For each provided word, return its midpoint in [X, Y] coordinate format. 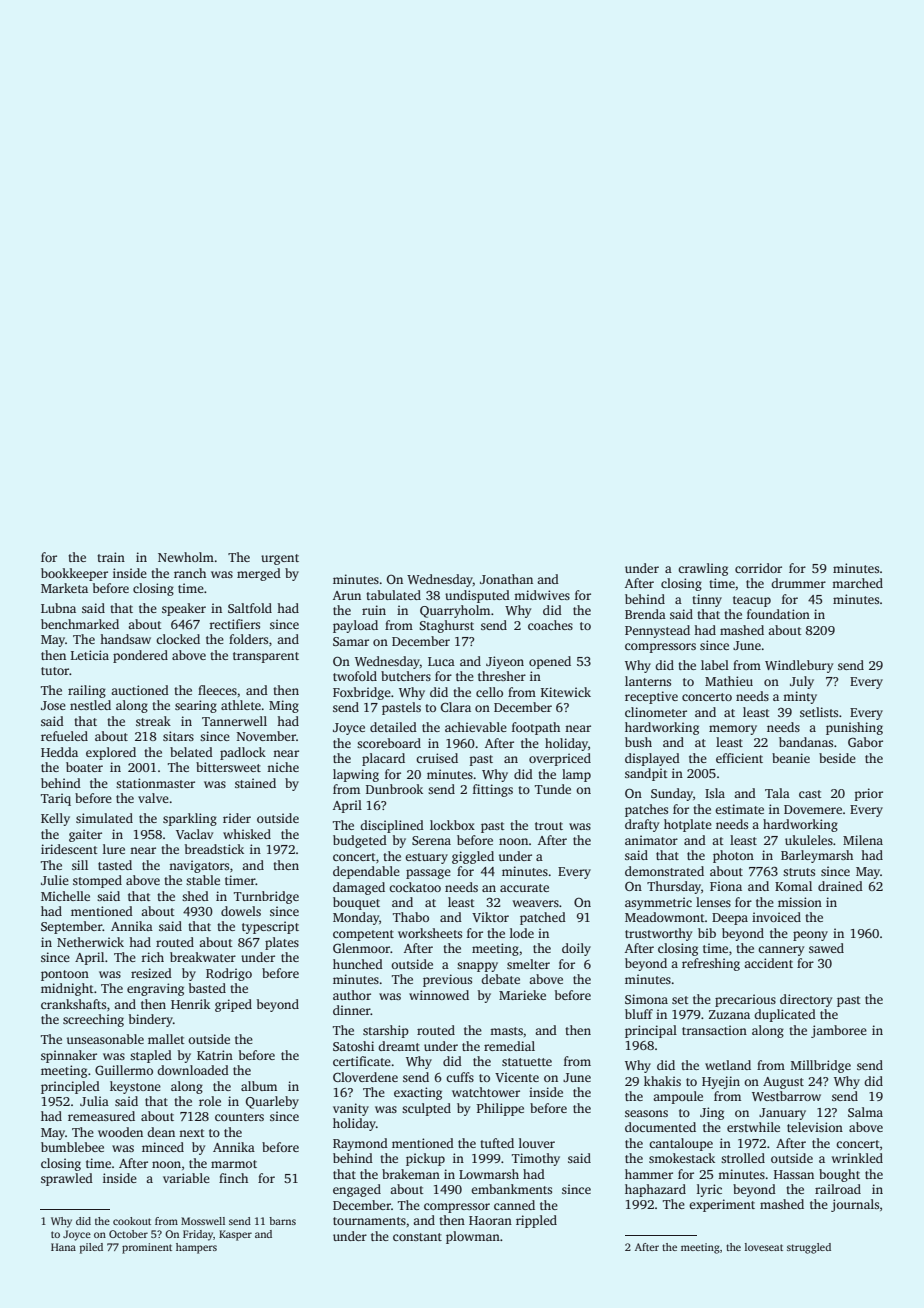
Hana [63, 1247]
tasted [115, 865]
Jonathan [506, 579]
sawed [826, 948]
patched [543, 918]
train [111, 557]
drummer [798, 583]
